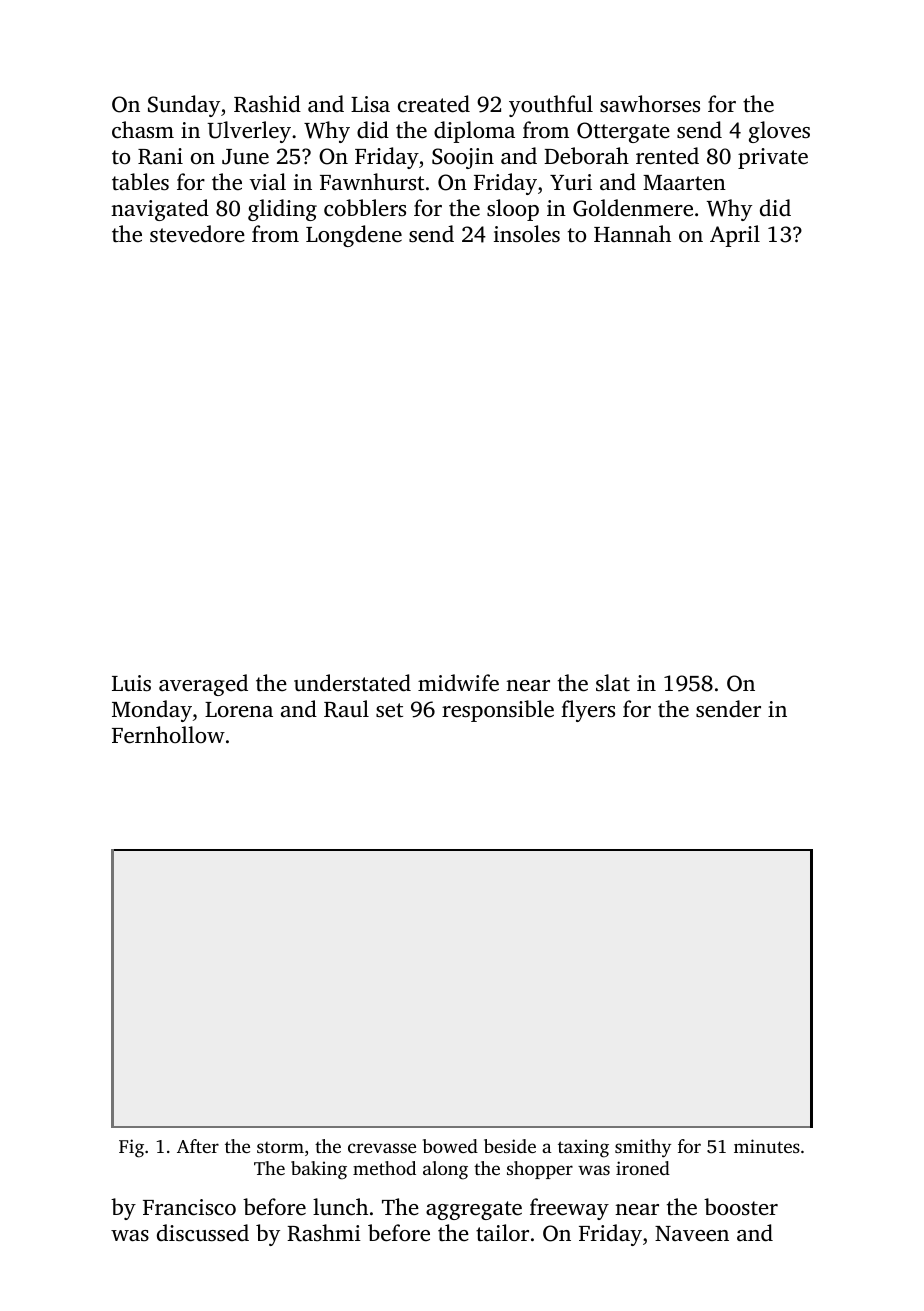  What do you see at coordinates (613, 682) in the screenshot?
I see `slat` at bounding box center [613, 682].
